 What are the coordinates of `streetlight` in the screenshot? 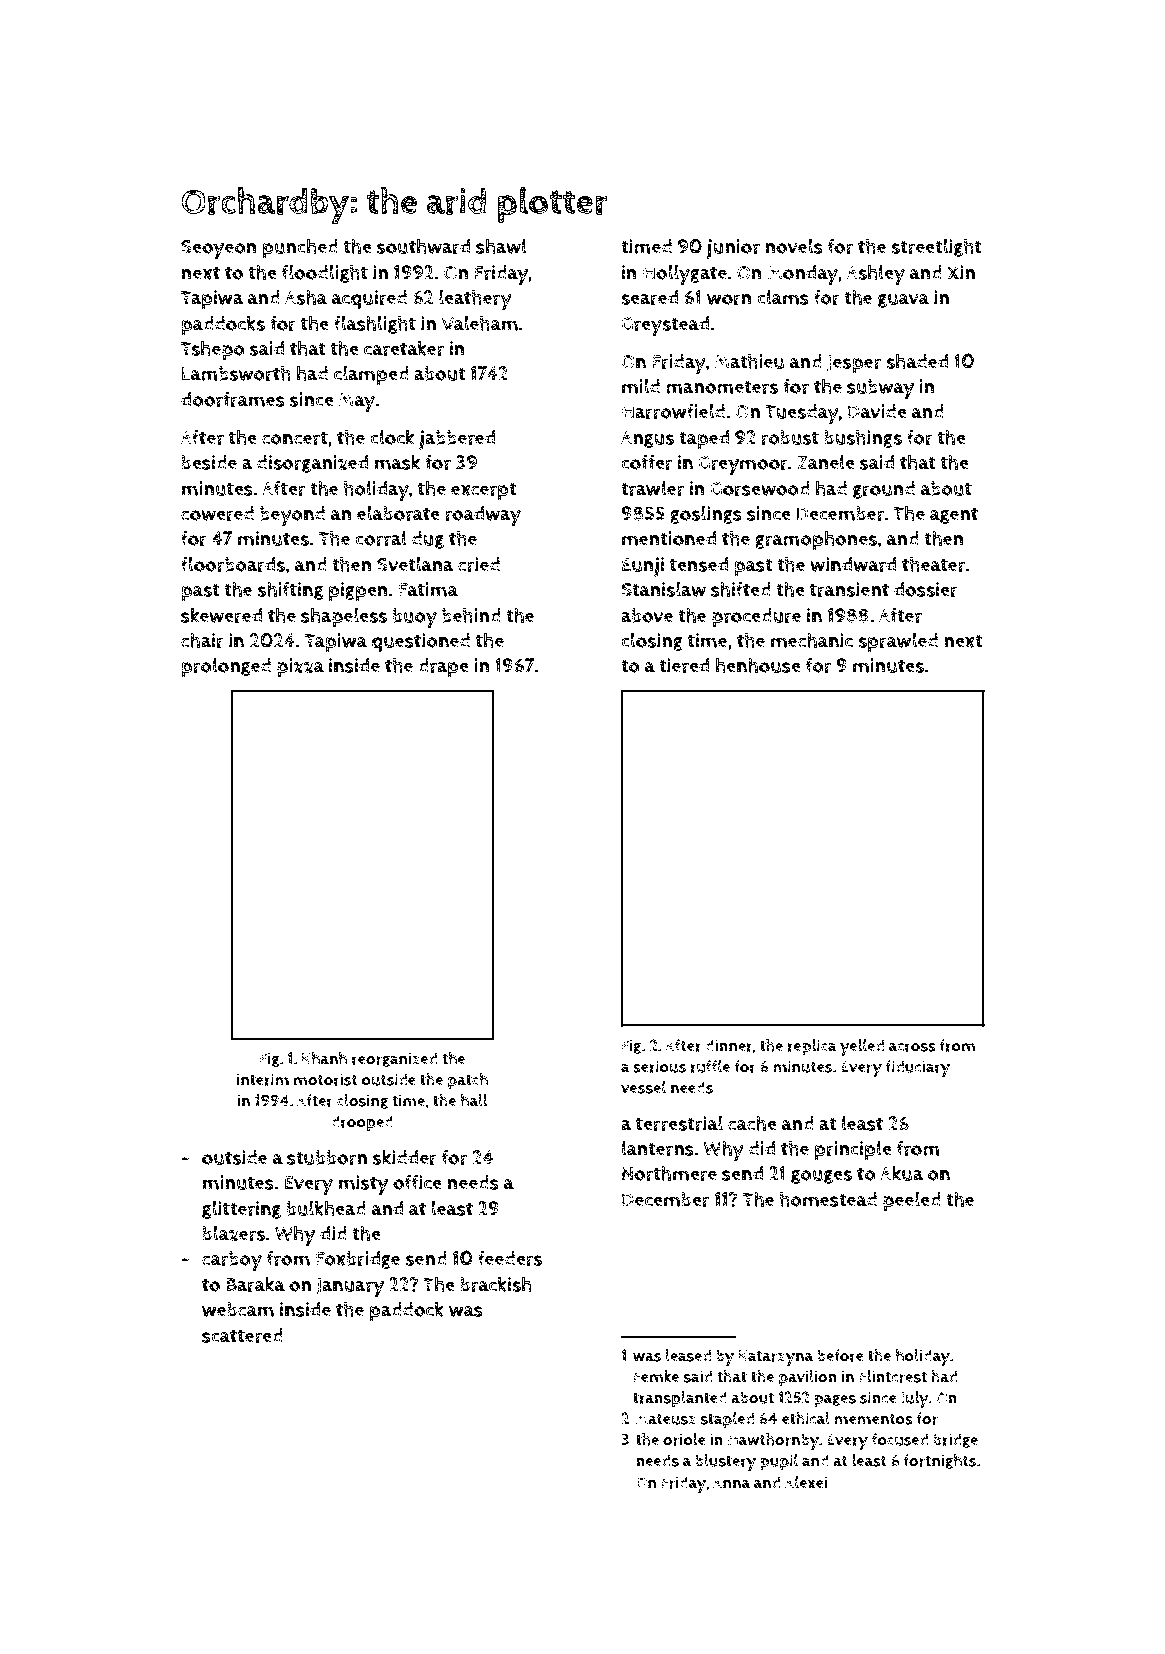 It's located at (936, 247).
